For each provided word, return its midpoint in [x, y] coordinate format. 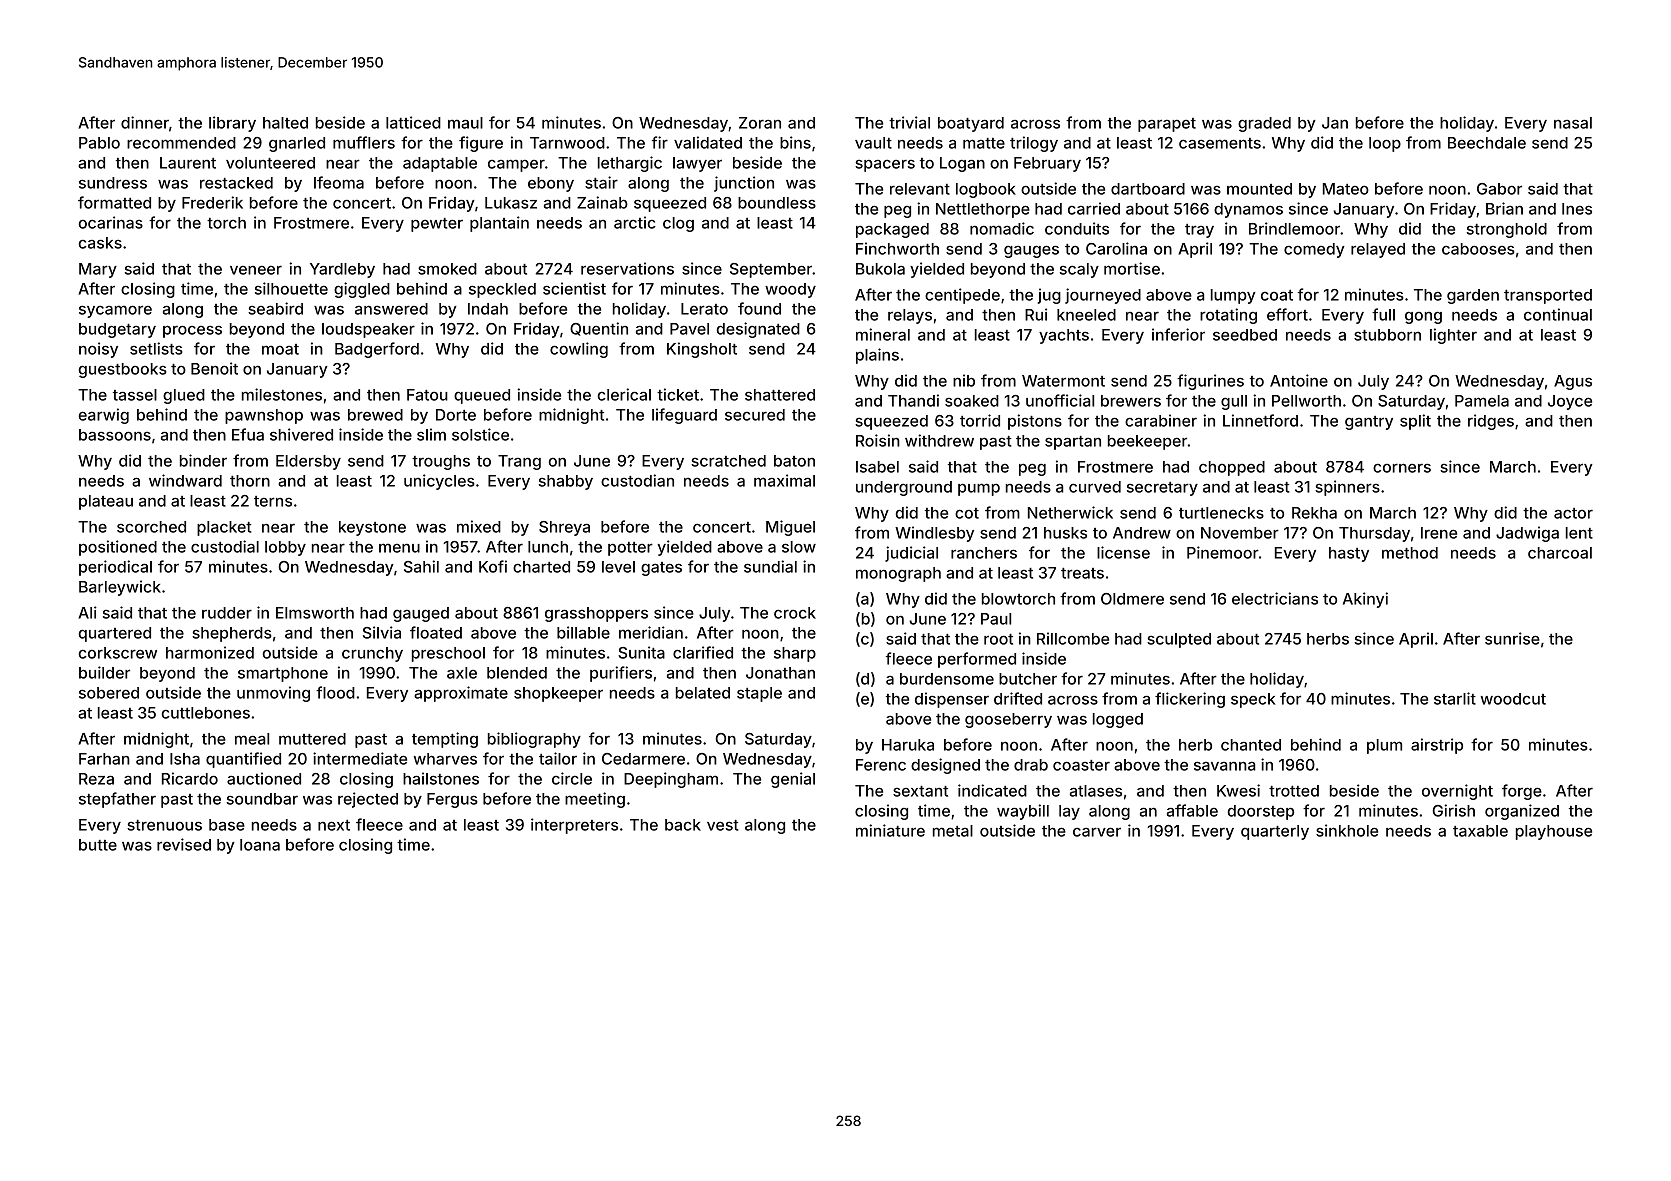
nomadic [1002, 228]
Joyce [1570, 402]
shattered [780, 395]
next [334, 825]
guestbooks [123, 370]
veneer [256, 270]
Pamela [1482, 401]
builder [104, 672]
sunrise [1512, 638]
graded [1264, 124]
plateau [106, 502]
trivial [909, 122]
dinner [145, 122]
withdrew [939, 440]
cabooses [1478, 249]
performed [977, 660]
